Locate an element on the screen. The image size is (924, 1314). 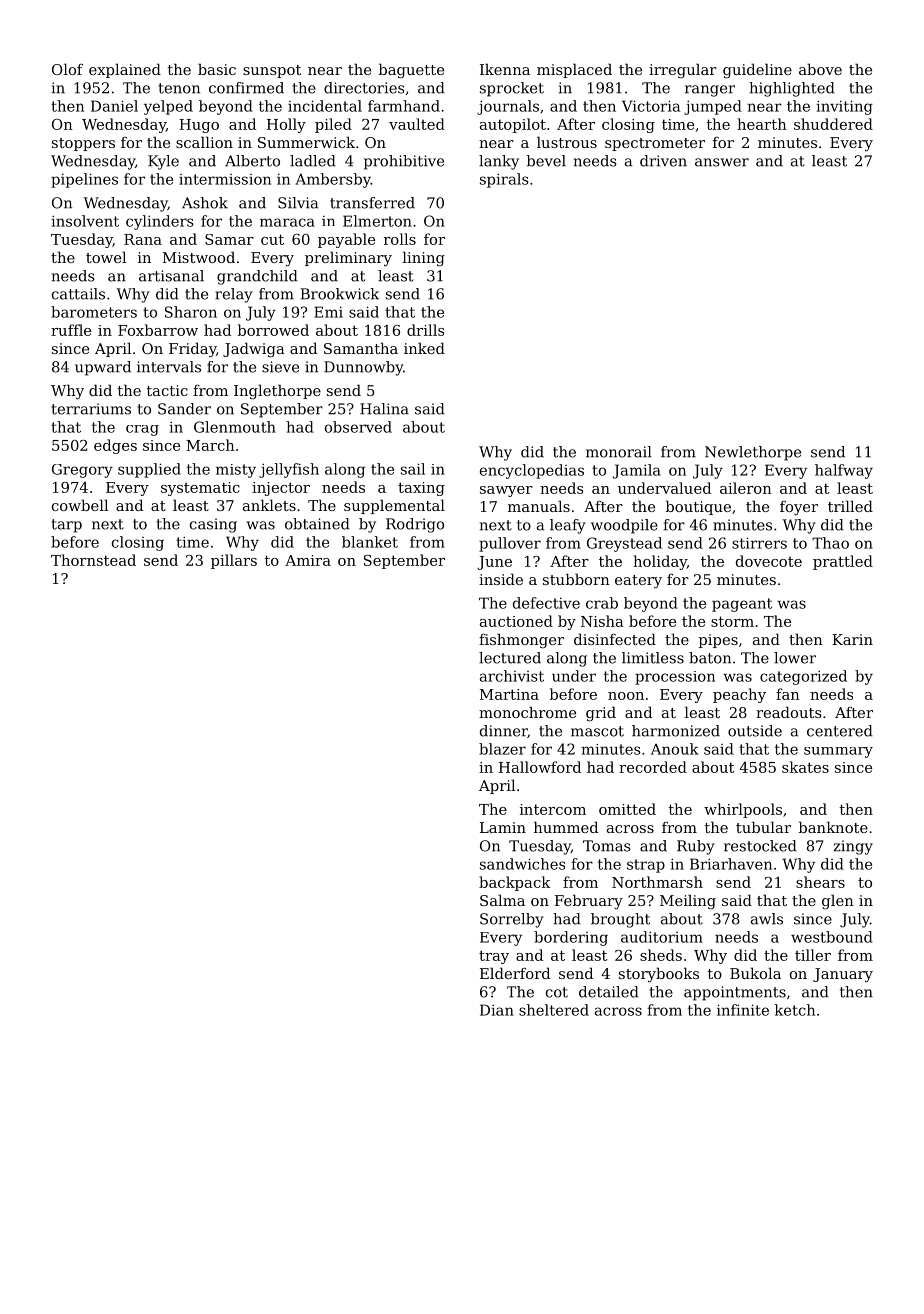
pillars is located at coordinates (234, 561).
